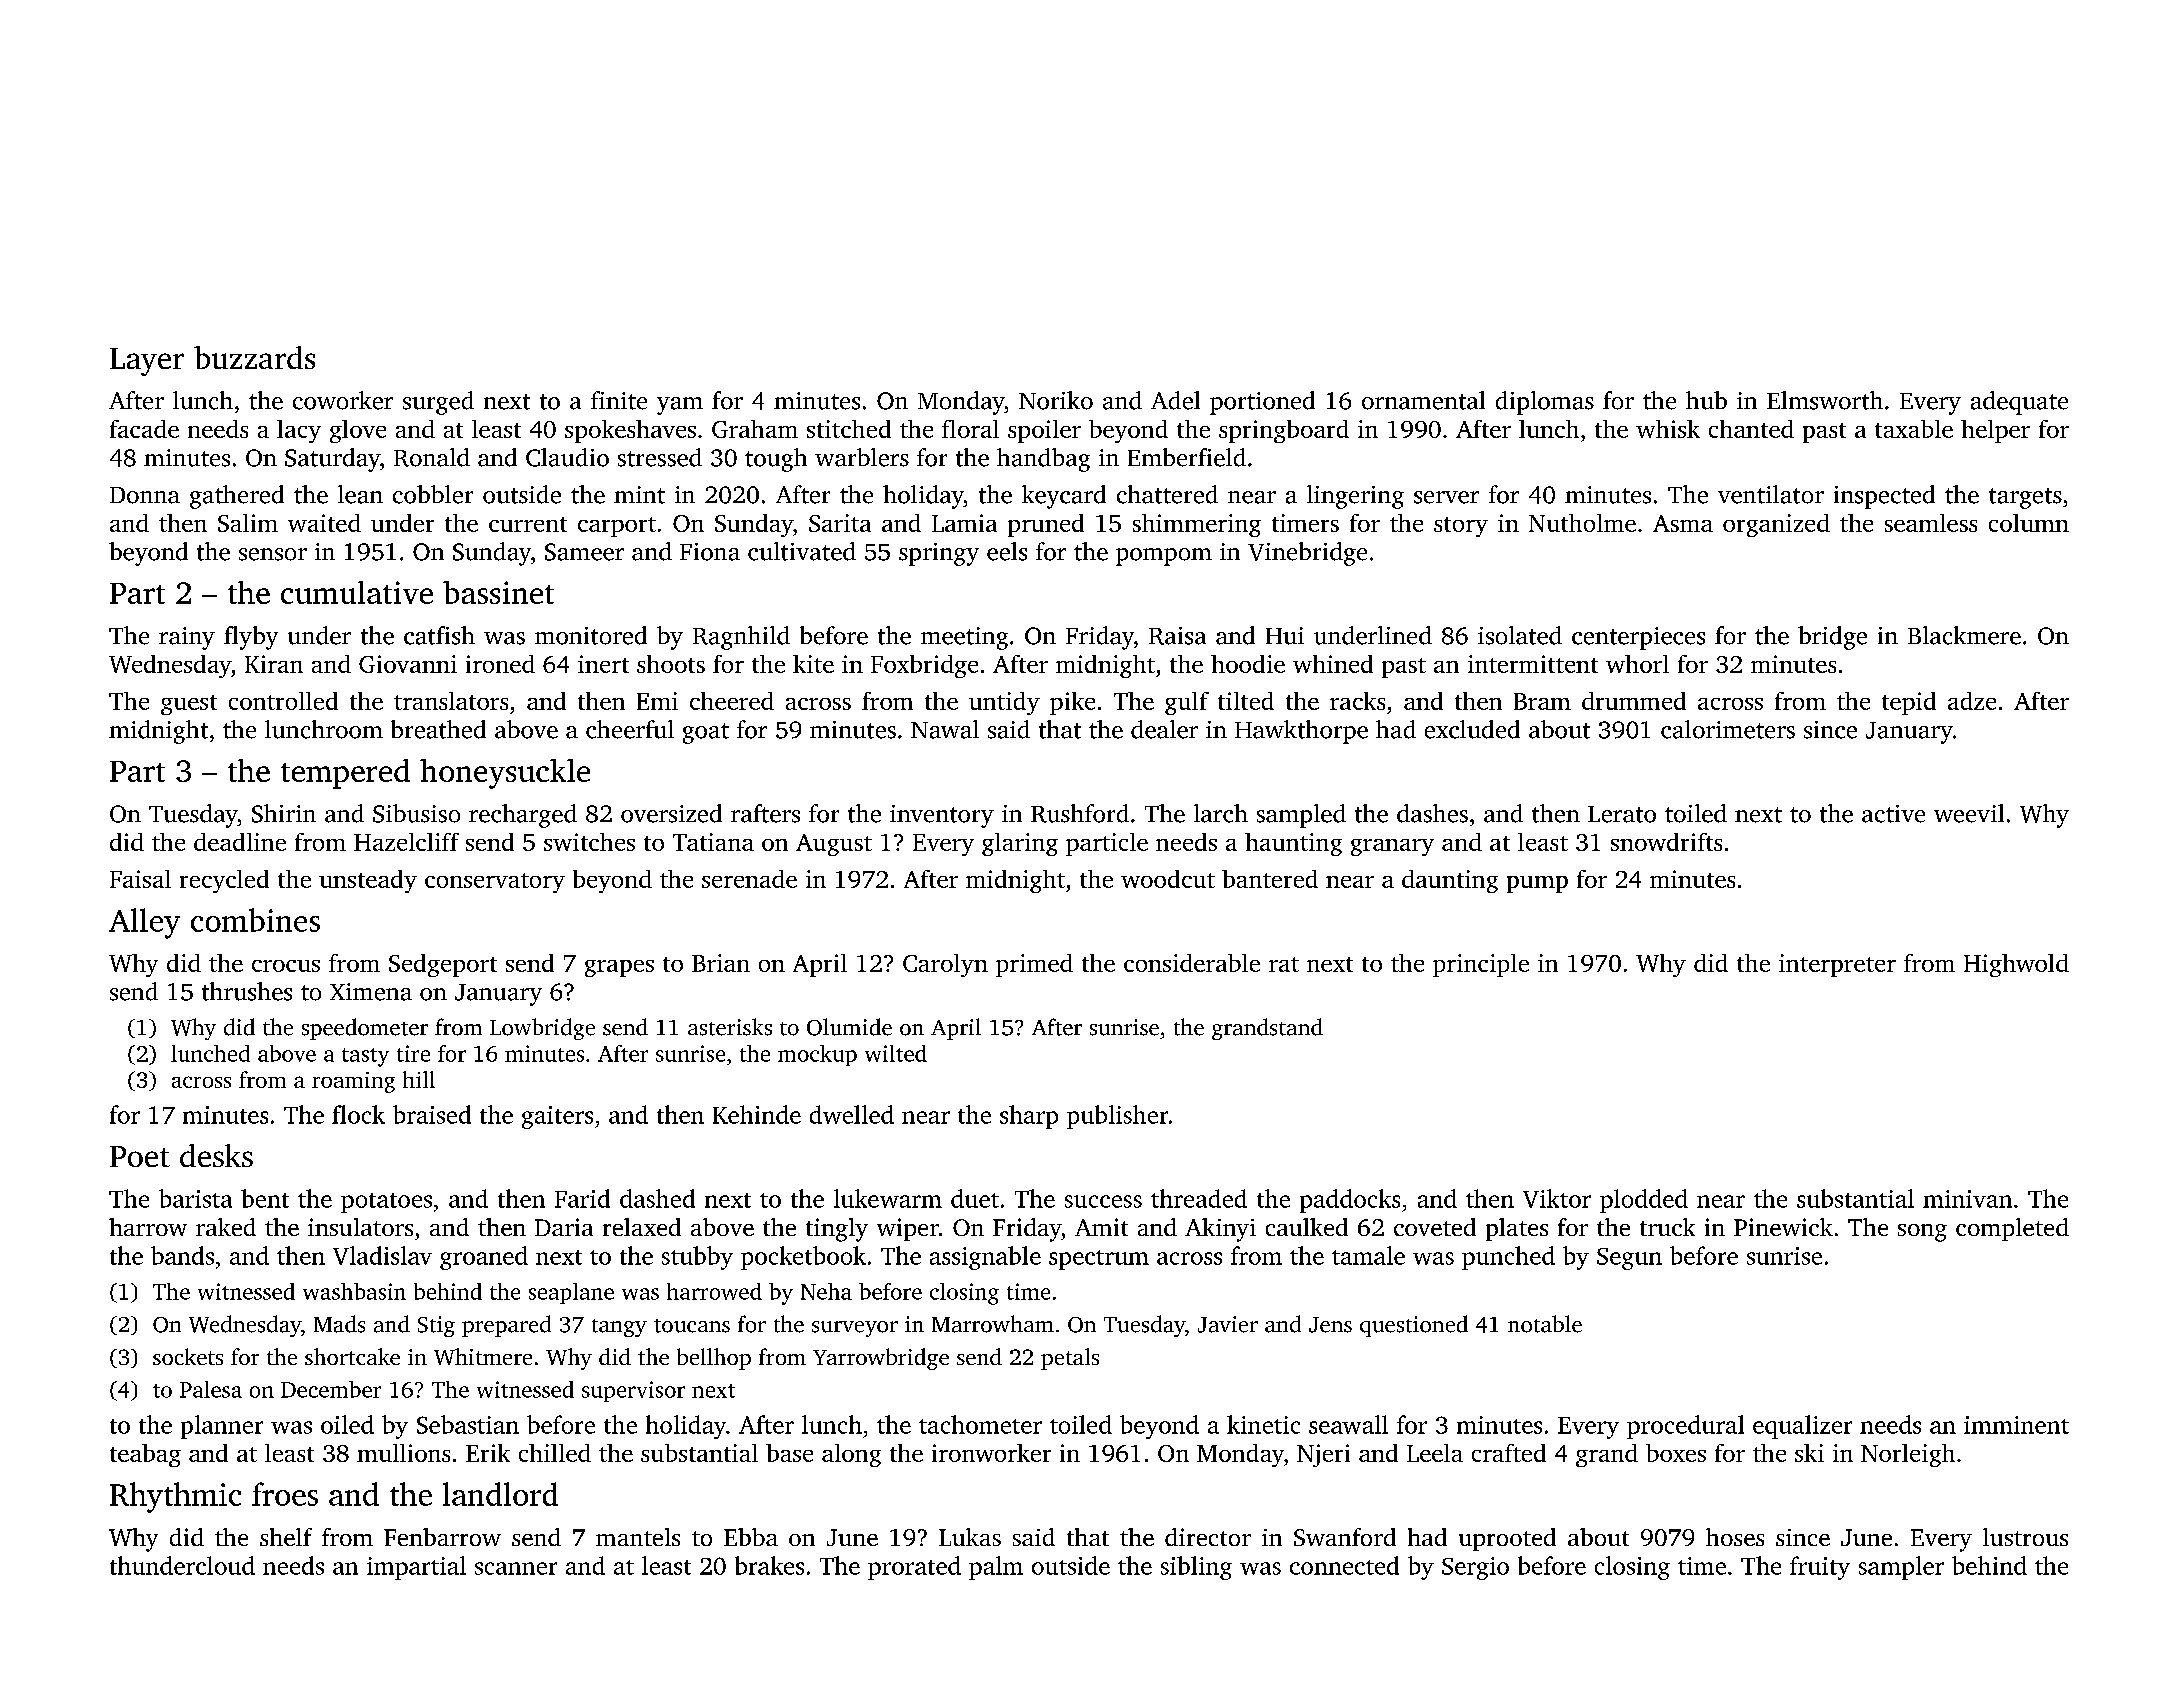  What do you see at coordinates (495, 883) in the screenshot?
I see `conservatory` at bounding box center [495, 883].
